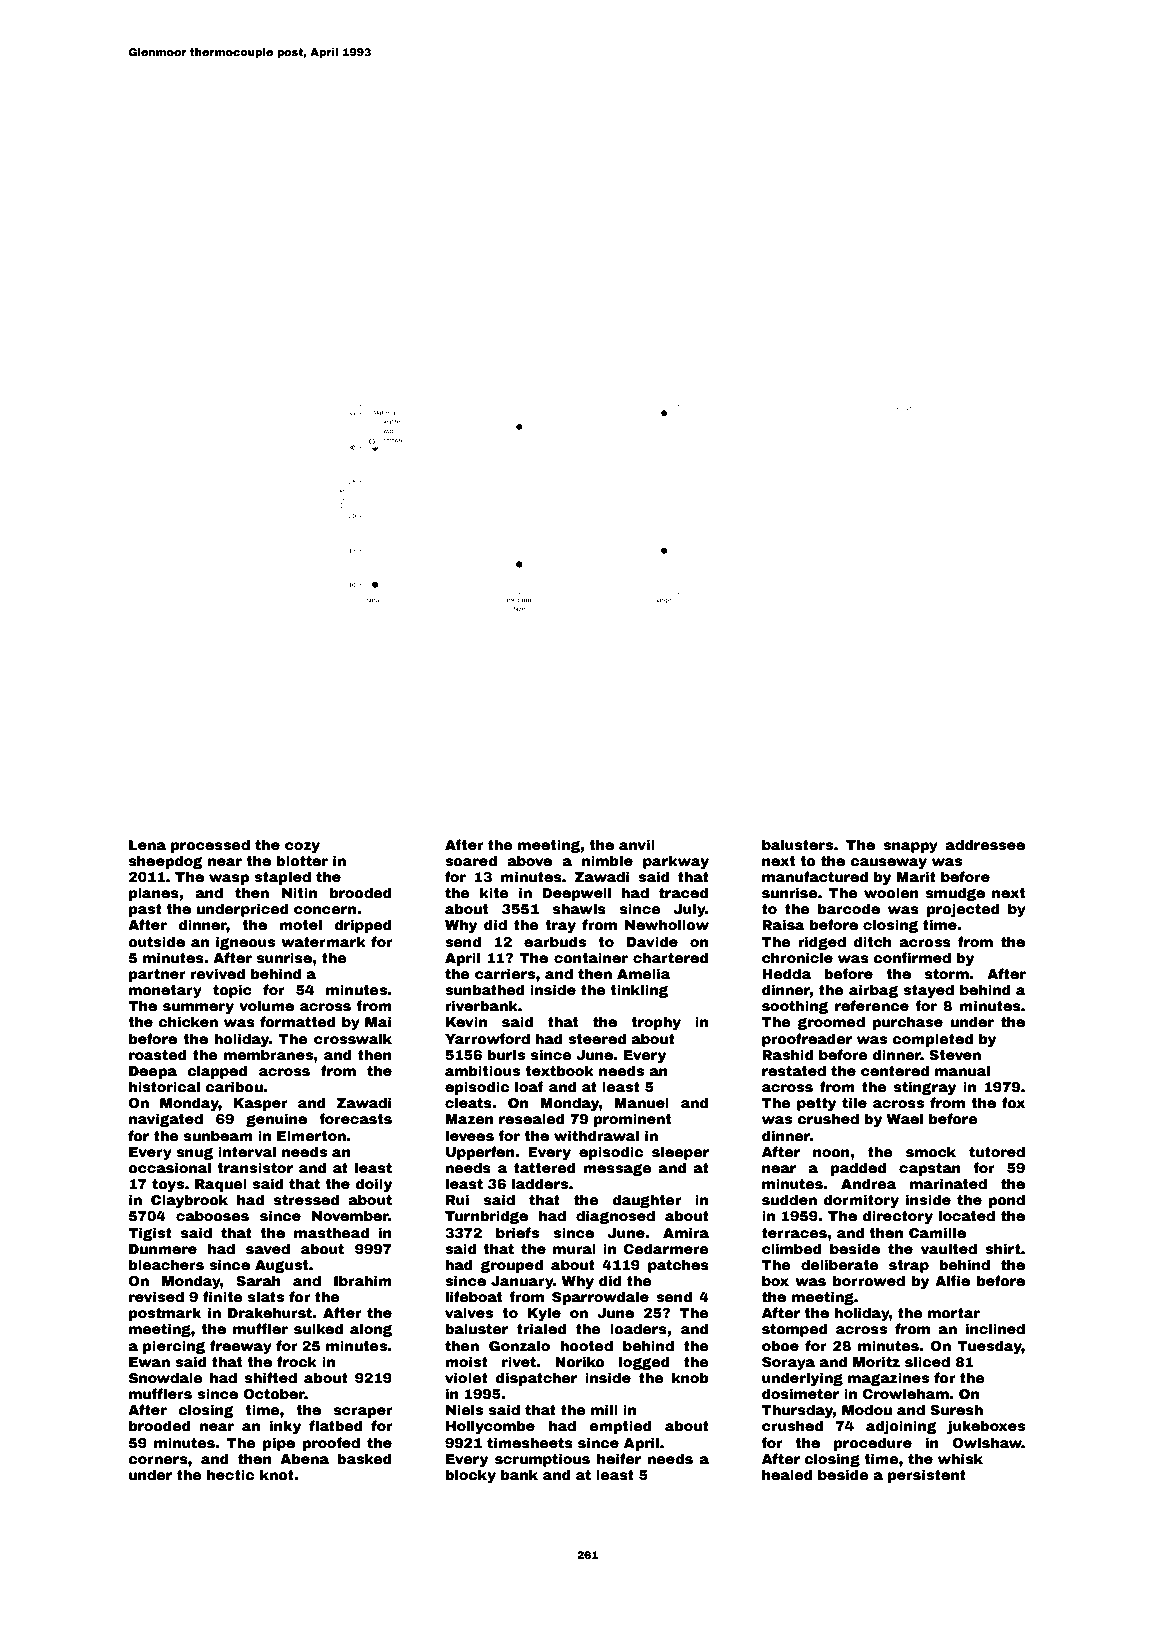 Image resolution: width=1154 pixels, height=1632 pixels. Describe the element at coordinates (230, 1474) in the document. I see `hectic` at that location.
